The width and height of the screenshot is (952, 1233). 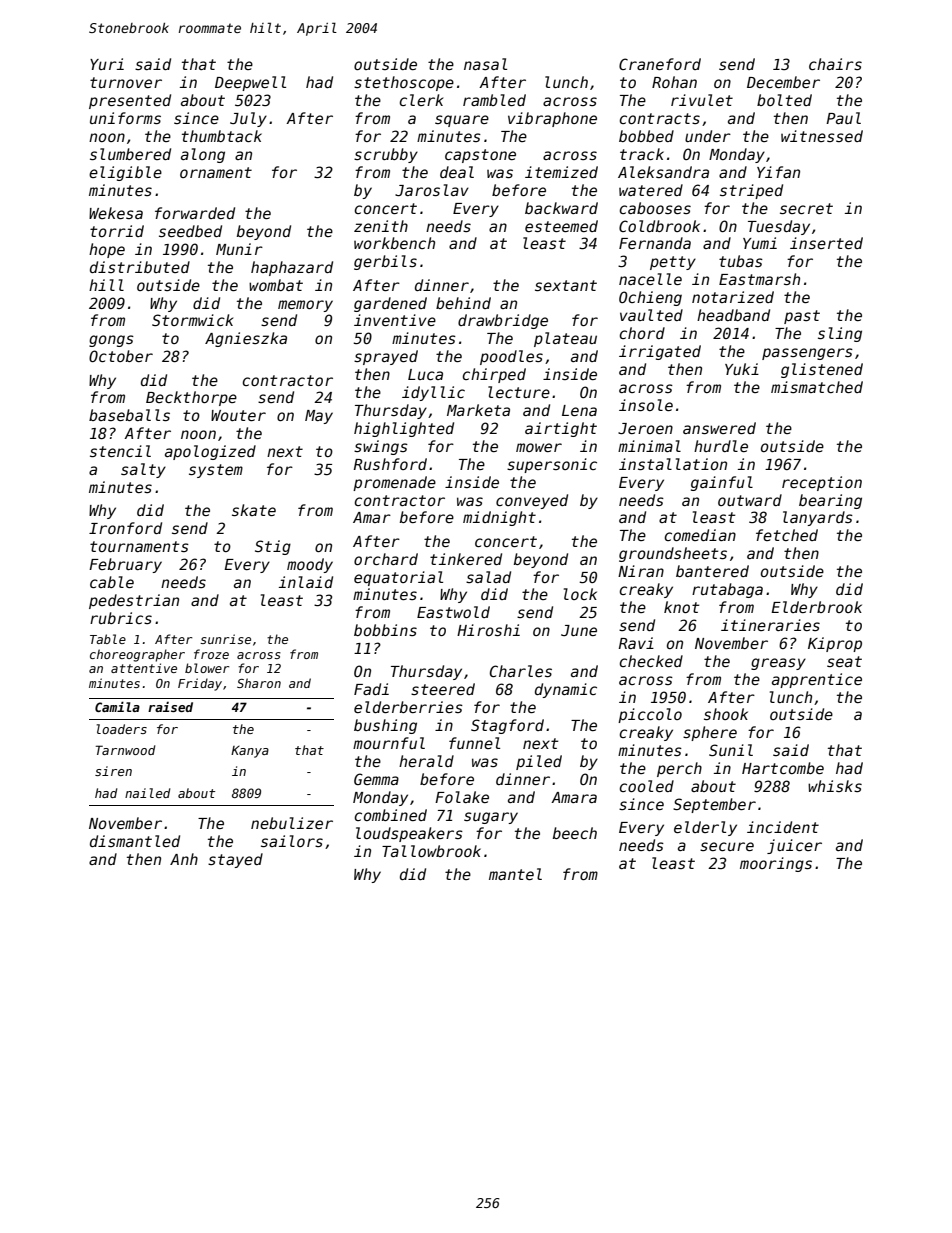 I want to click on workbench, so click(x=394, y=243).
